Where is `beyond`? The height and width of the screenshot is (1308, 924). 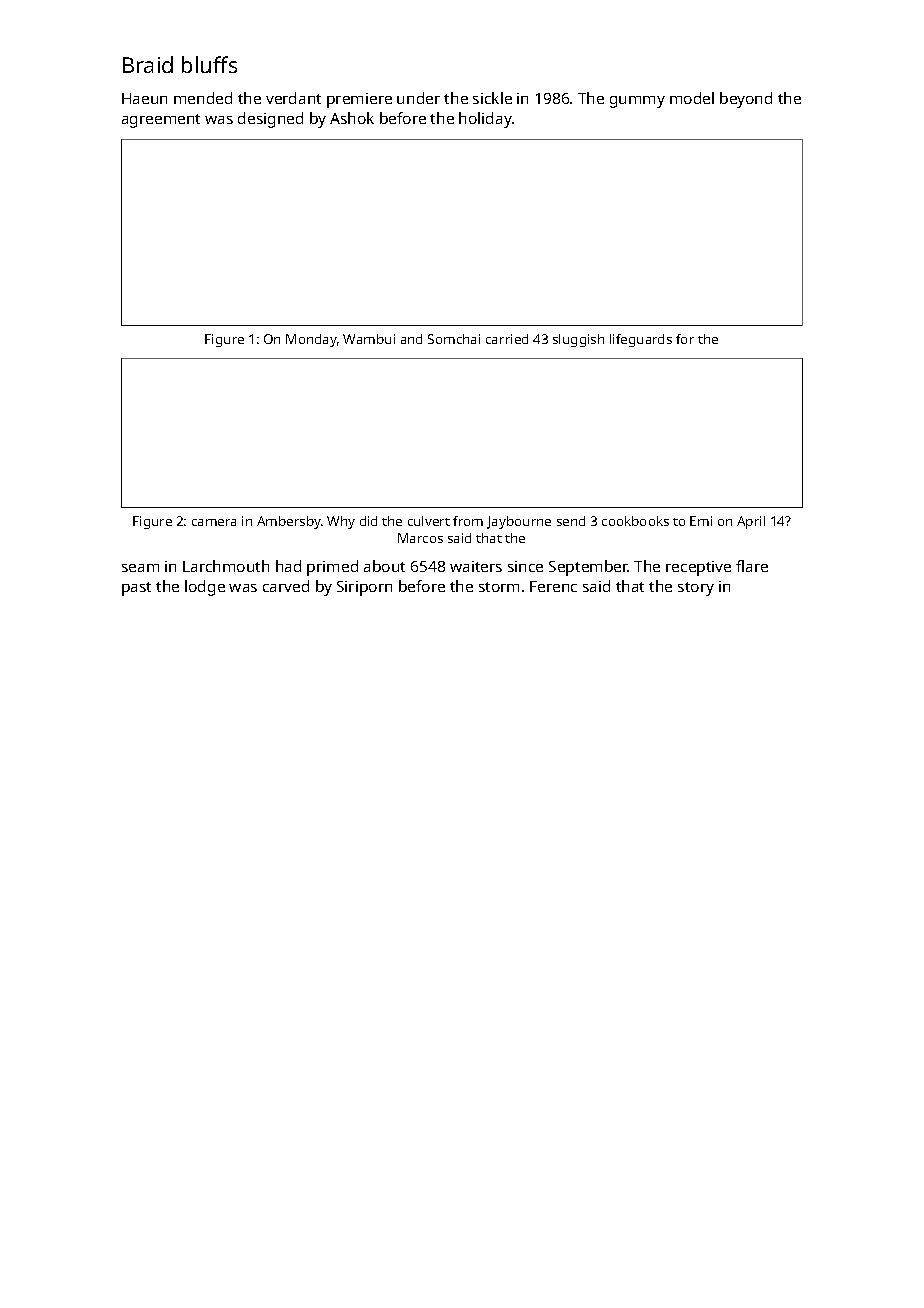
beyond is located at coordinates (746, 100).
